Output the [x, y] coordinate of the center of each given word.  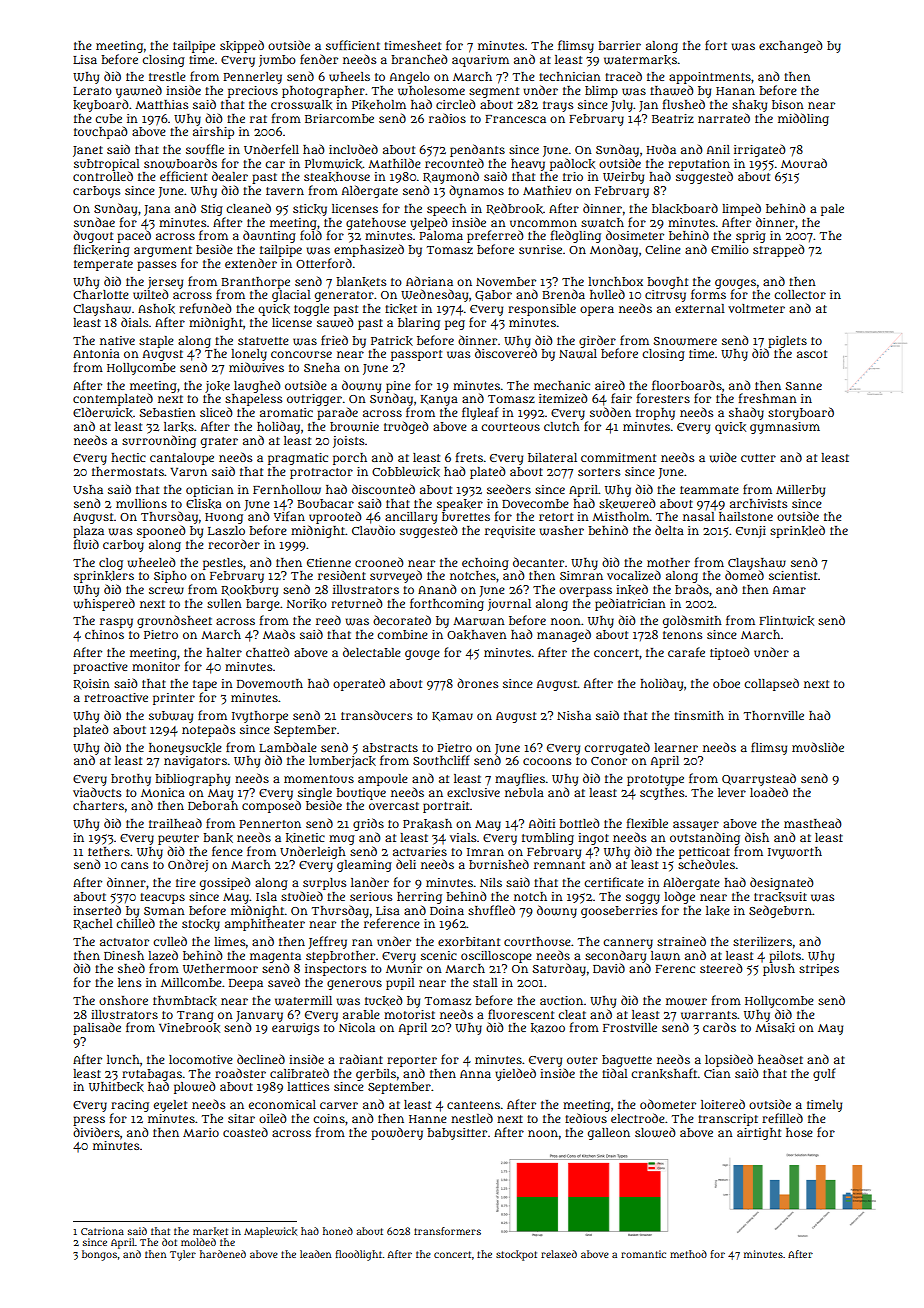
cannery [628, 944]
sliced [216, 412]
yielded [515, 1074]
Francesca [515, 119]
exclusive [473, 792]
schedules [706, 864]
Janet [88, 151]
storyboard [801, 413]
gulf [824, 1074]
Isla [266, 896]
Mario [201, 1132]
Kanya [439, 400]
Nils [491, 882]
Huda [661, 149]
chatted [268, 652]
